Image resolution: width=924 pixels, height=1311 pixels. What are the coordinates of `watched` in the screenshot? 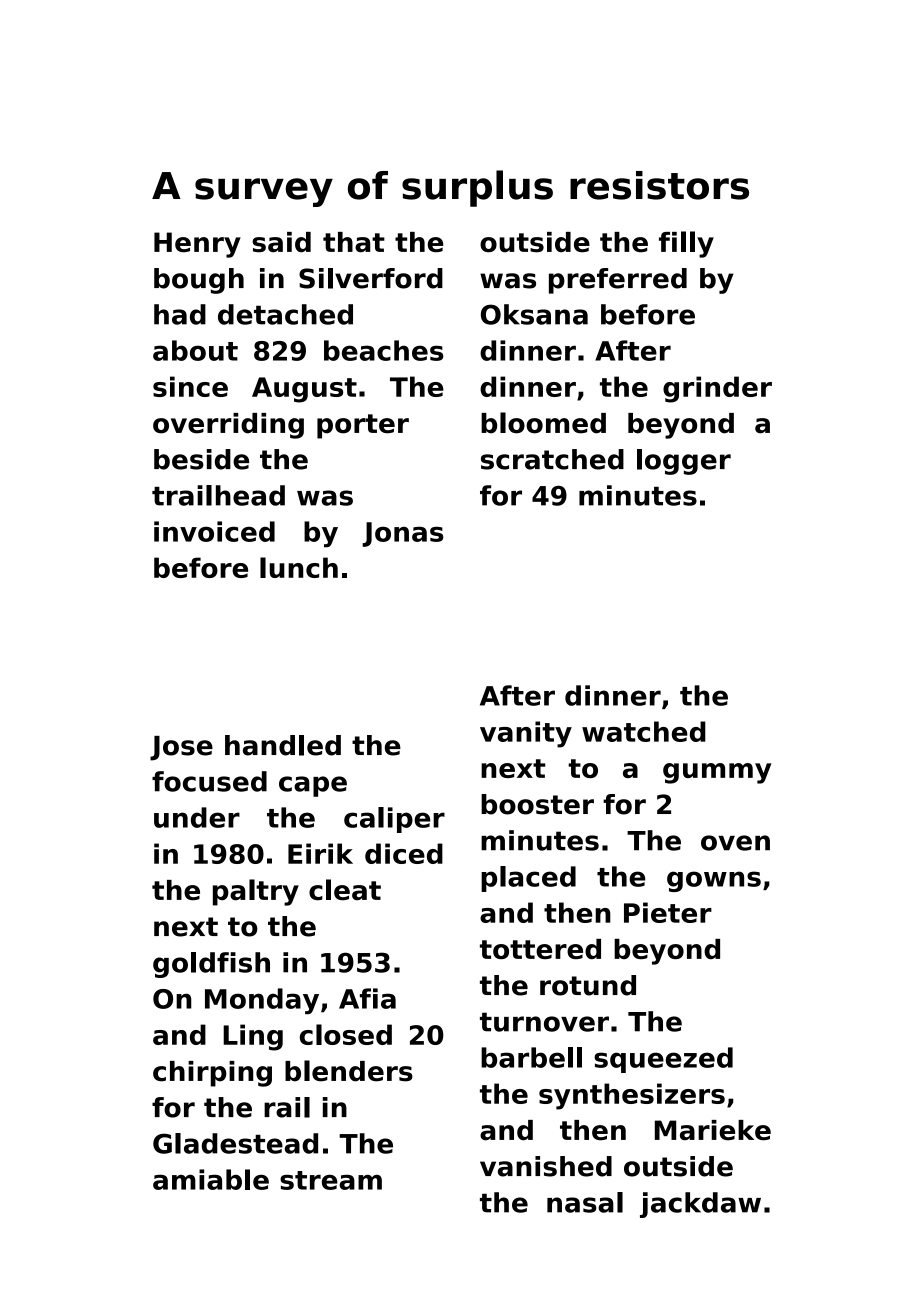 It's located at (644, 731).
